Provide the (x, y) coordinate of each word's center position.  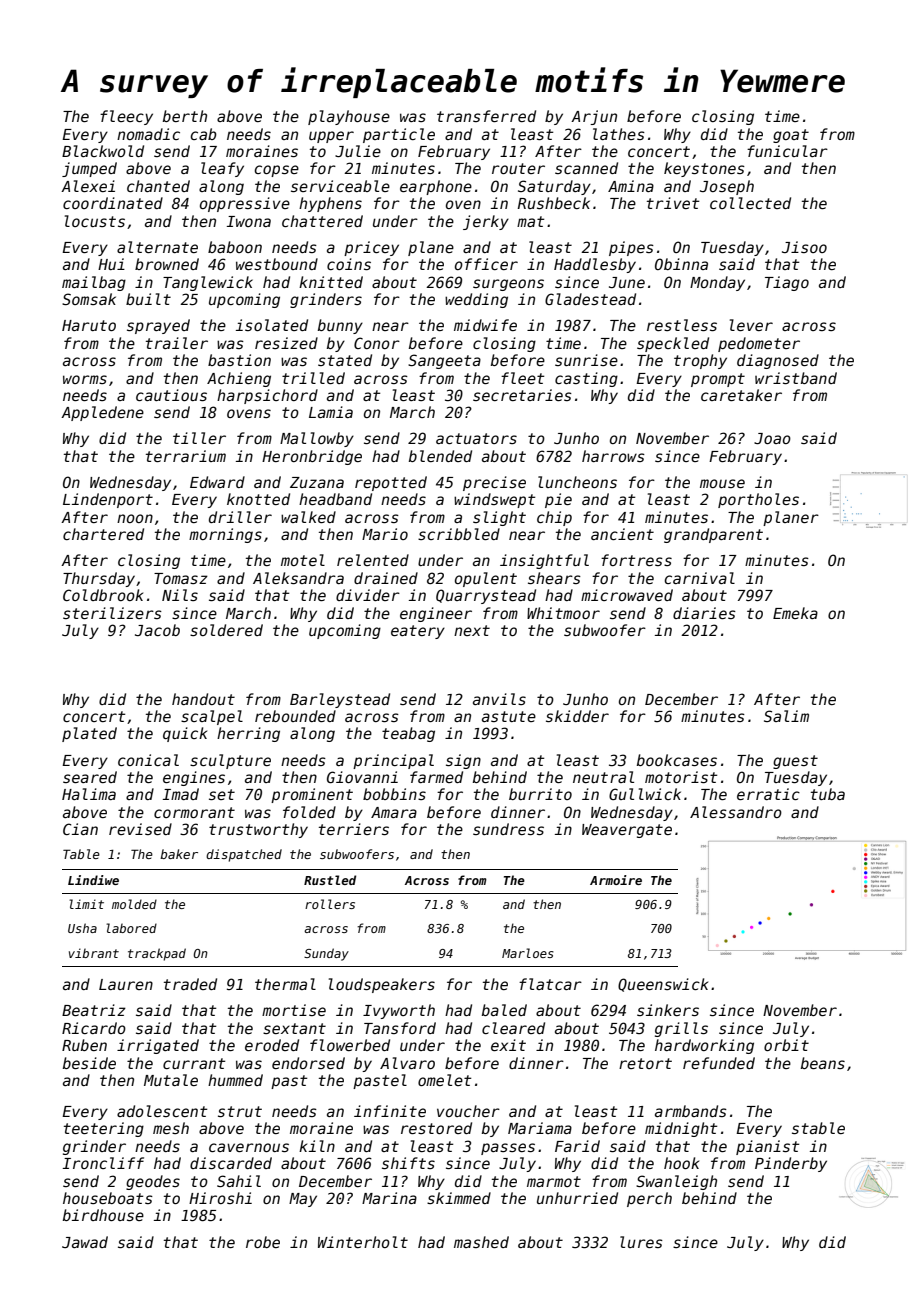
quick (185, 734)
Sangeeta (444, 361)
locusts (95, 221)
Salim (786, 716)
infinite (390, 1111)
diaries (704, 613)
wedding (476, 300)
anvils (499, 699)
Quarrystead (486, 596)
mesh (171, 1128)
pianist (767, 1147)
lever (751, 325)
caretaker (741, 395)
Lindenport (108, 500)
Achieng (239, 379)
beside (89, 1063)
